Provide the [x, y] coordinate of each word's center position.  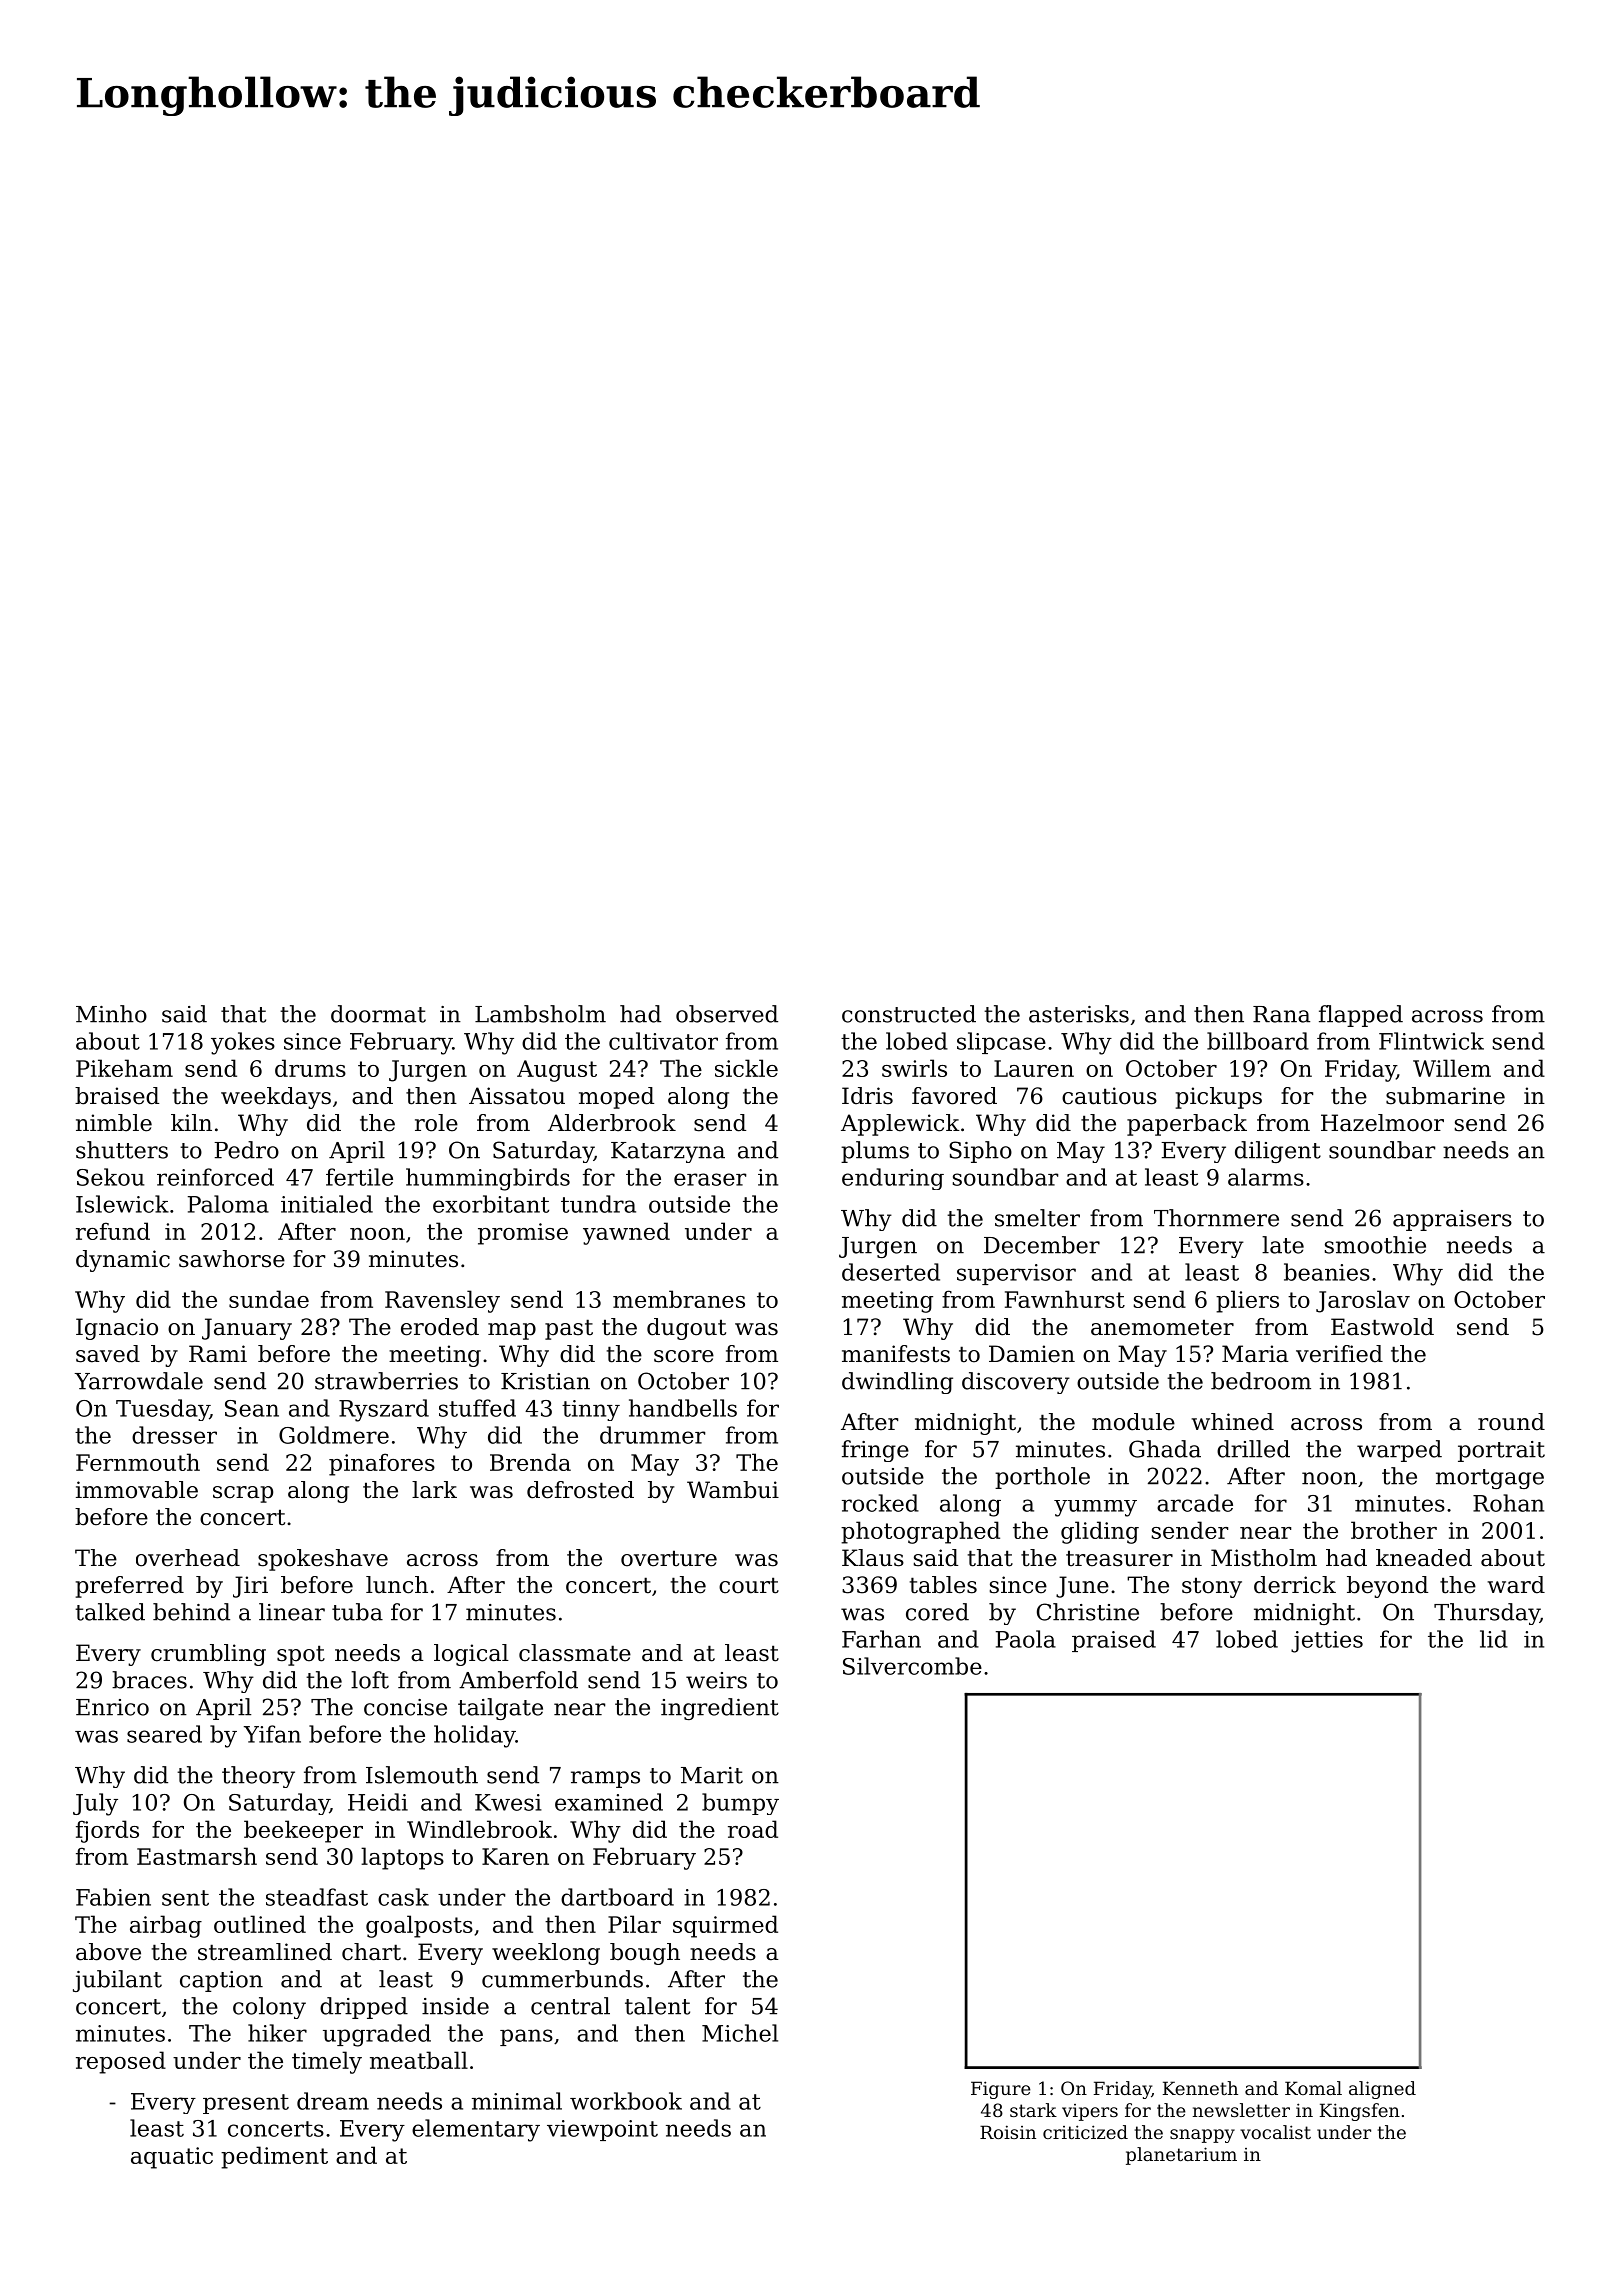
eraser [710, 1179]
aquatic [172, 2158]
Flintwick [1431, 1041]
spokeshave [323, 1560]
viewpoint [602, 2130]
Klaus [873, 1558]
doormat [378, 1014]
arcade [1195, 1503]
